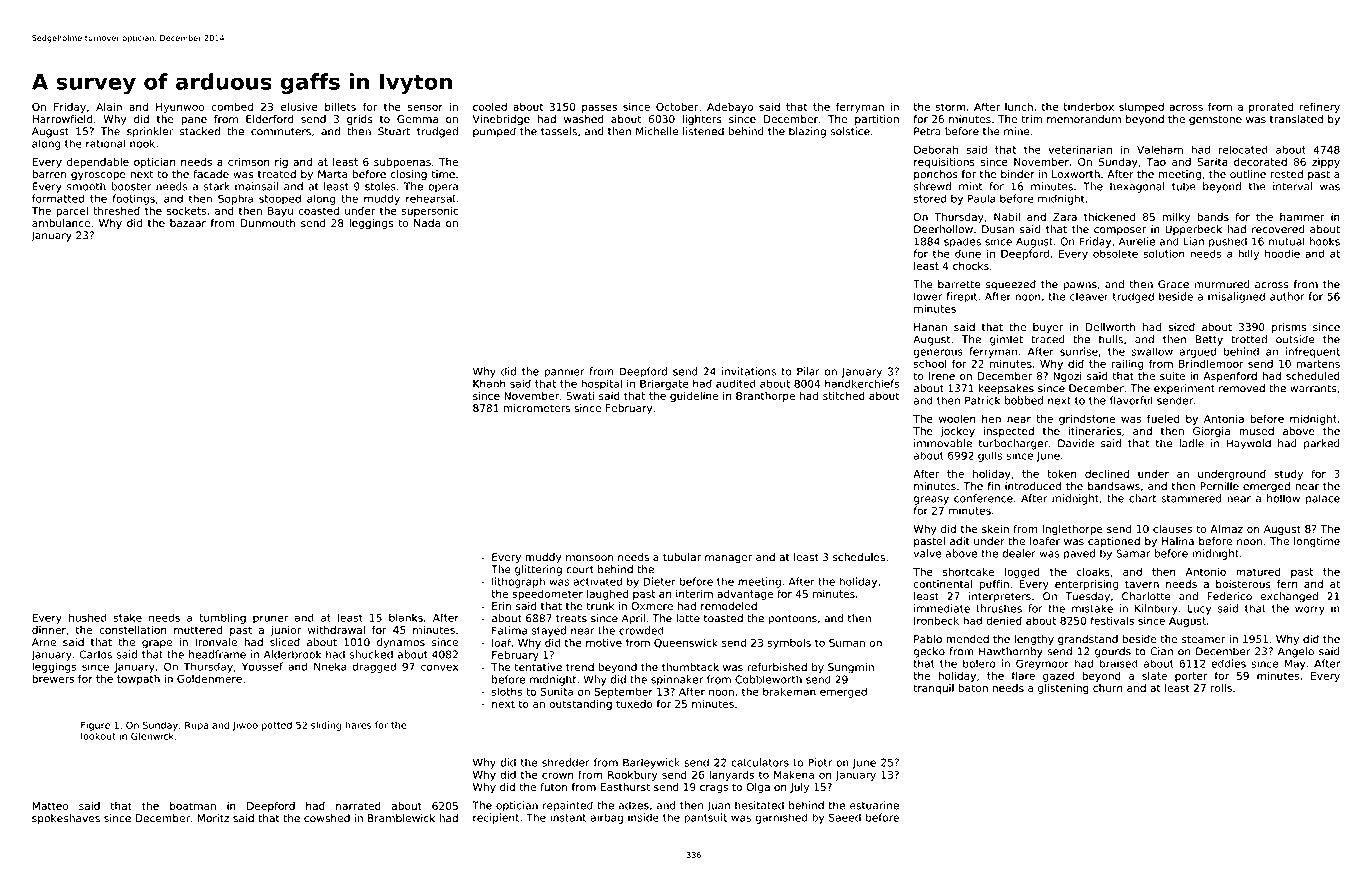 The image size is (1372, 887). Describe the element at coordinates (109, 106) in the page. I see `Alain` at that location.
